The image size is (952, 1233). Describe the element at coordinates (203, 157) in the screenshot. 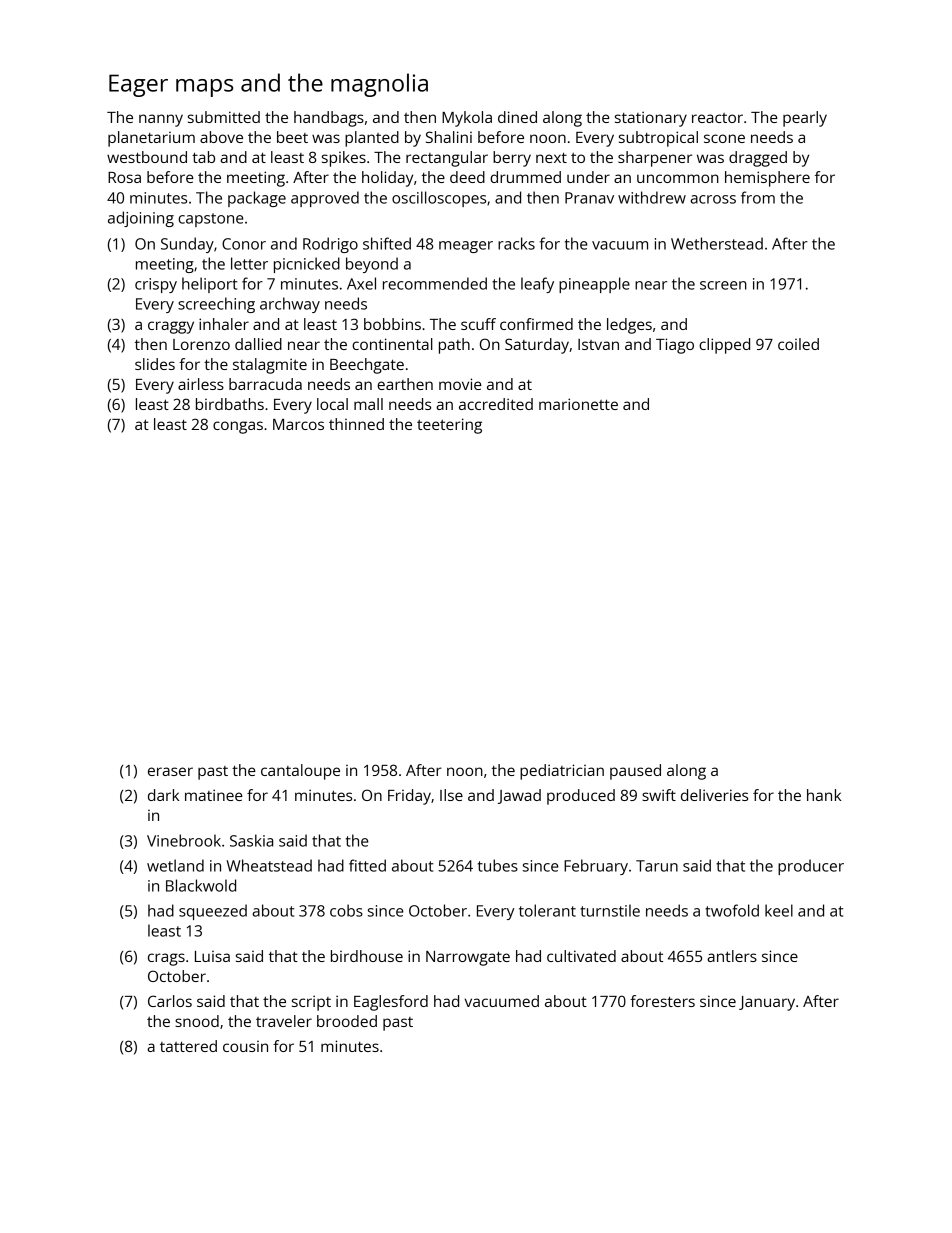

I see `tab` at that location.
